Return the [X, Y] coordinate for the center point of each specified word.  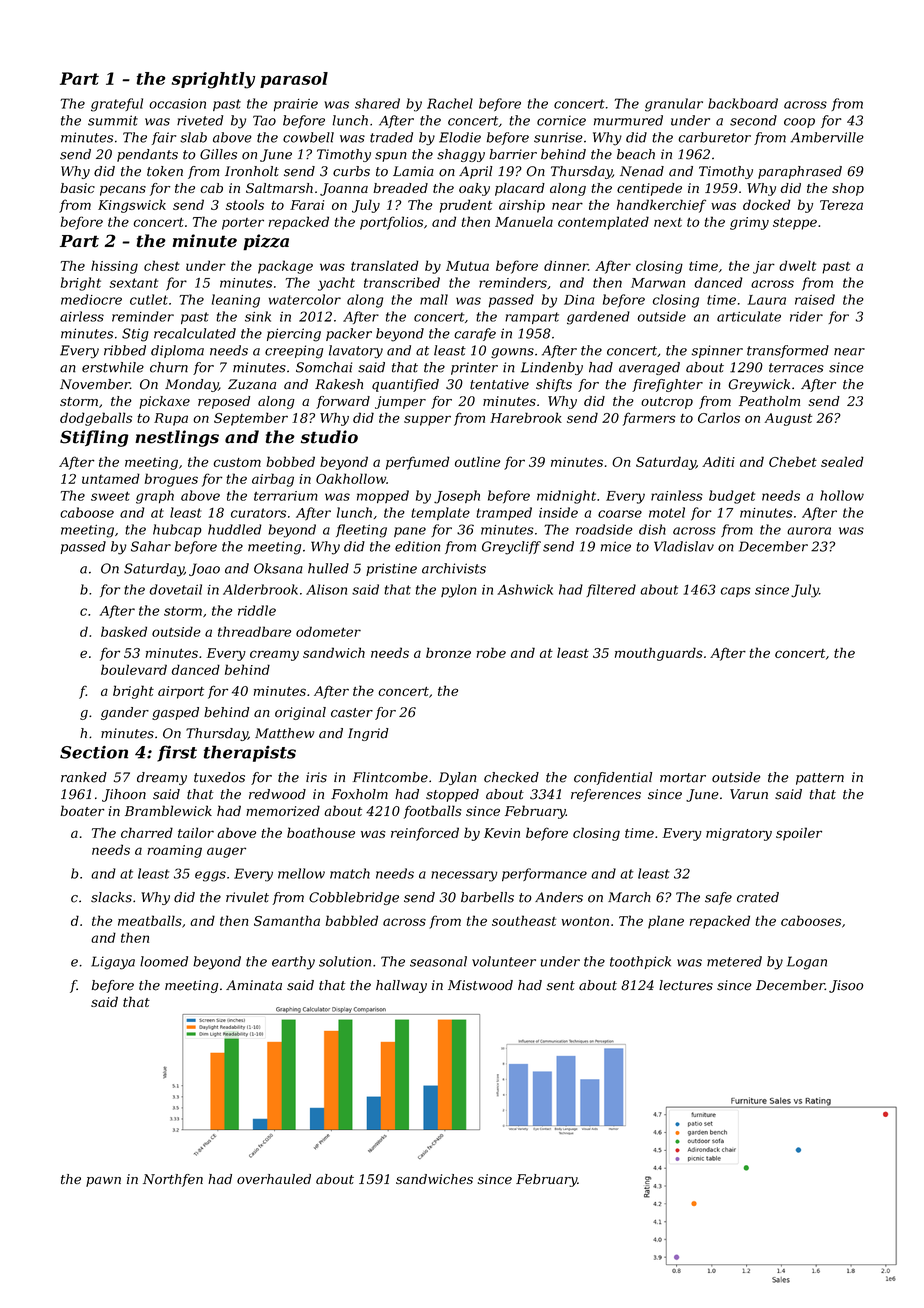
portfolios [391, 223]
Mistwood [480, 985]
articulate [749, 316]
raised [815, 299]
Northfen [173, 1180]
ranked [84, 777]
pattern [820, 779]
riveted [200, 120]
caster [352, 713]
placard [520, 189]
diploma [177, 351]
